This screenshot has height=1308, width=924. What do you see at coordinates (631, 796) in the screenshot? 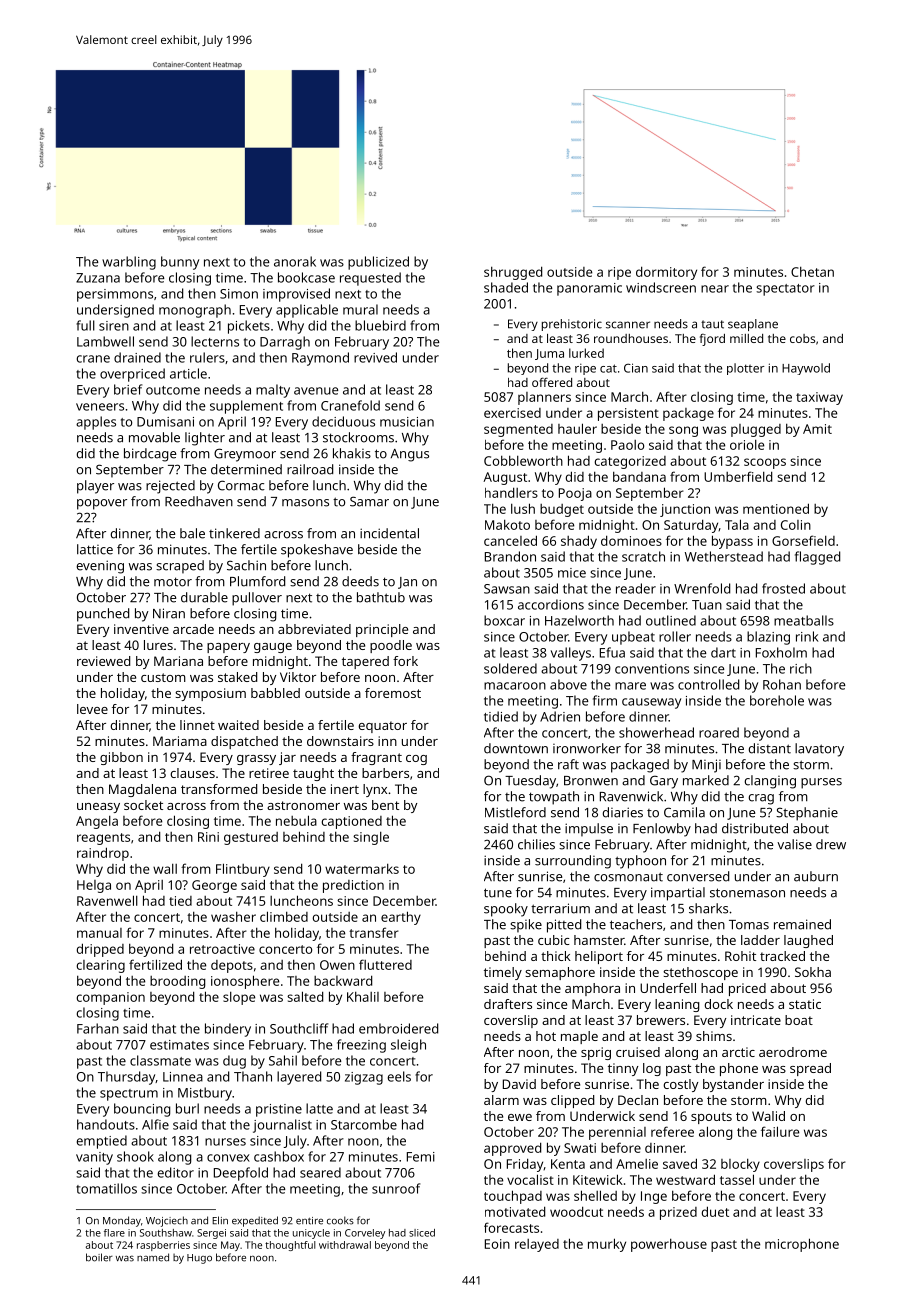
I see `Ravenwick` at bounding box center [631, 796].
